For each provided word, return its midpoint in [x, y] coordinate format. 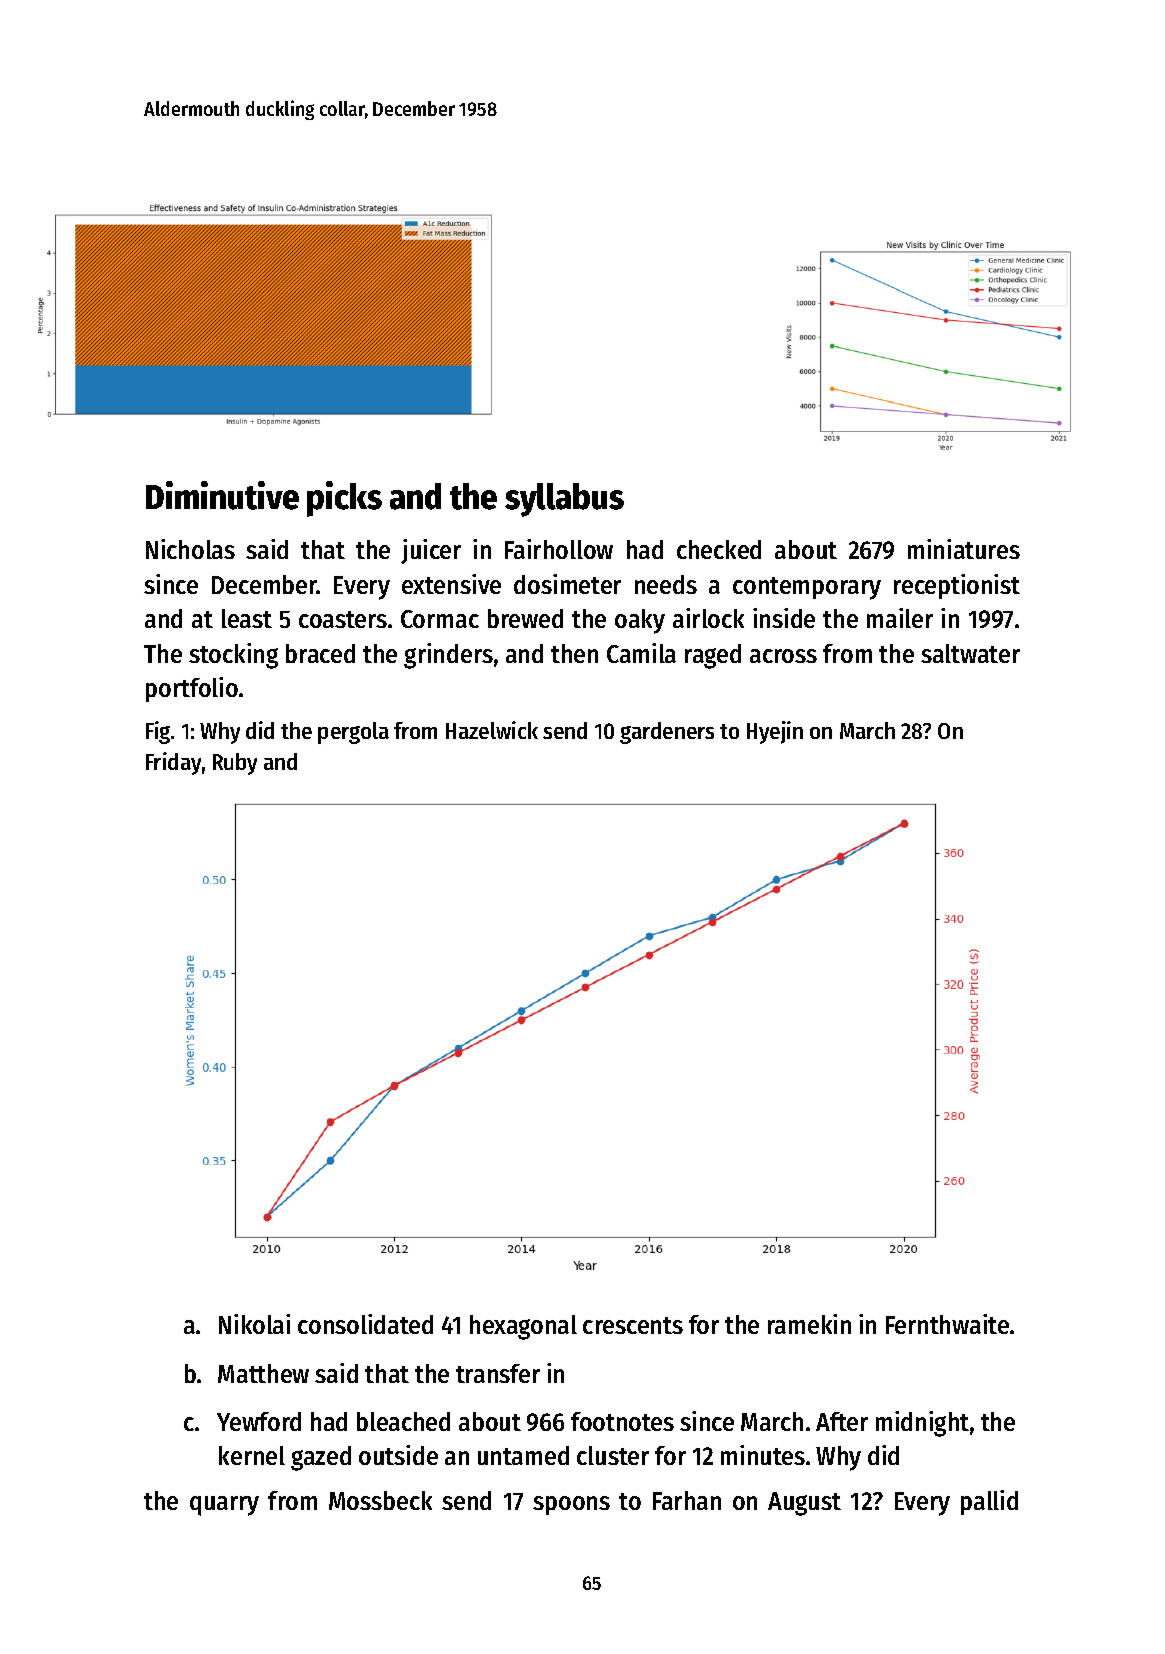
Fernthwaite [947, 1324]
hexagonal [523, 1327]
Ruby [235, 764]
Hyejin [775, 732]
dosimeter [567, 584]
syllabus [564, 500]
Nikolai [254, 1324]
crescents [633, 1325]
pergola [353, 733]
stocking [233, 656]
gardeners [667, 733]
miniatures [964, 549]
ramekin [809, 1324]
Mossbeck [380, 1500]
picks [344, 499]
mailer [900, 618]
